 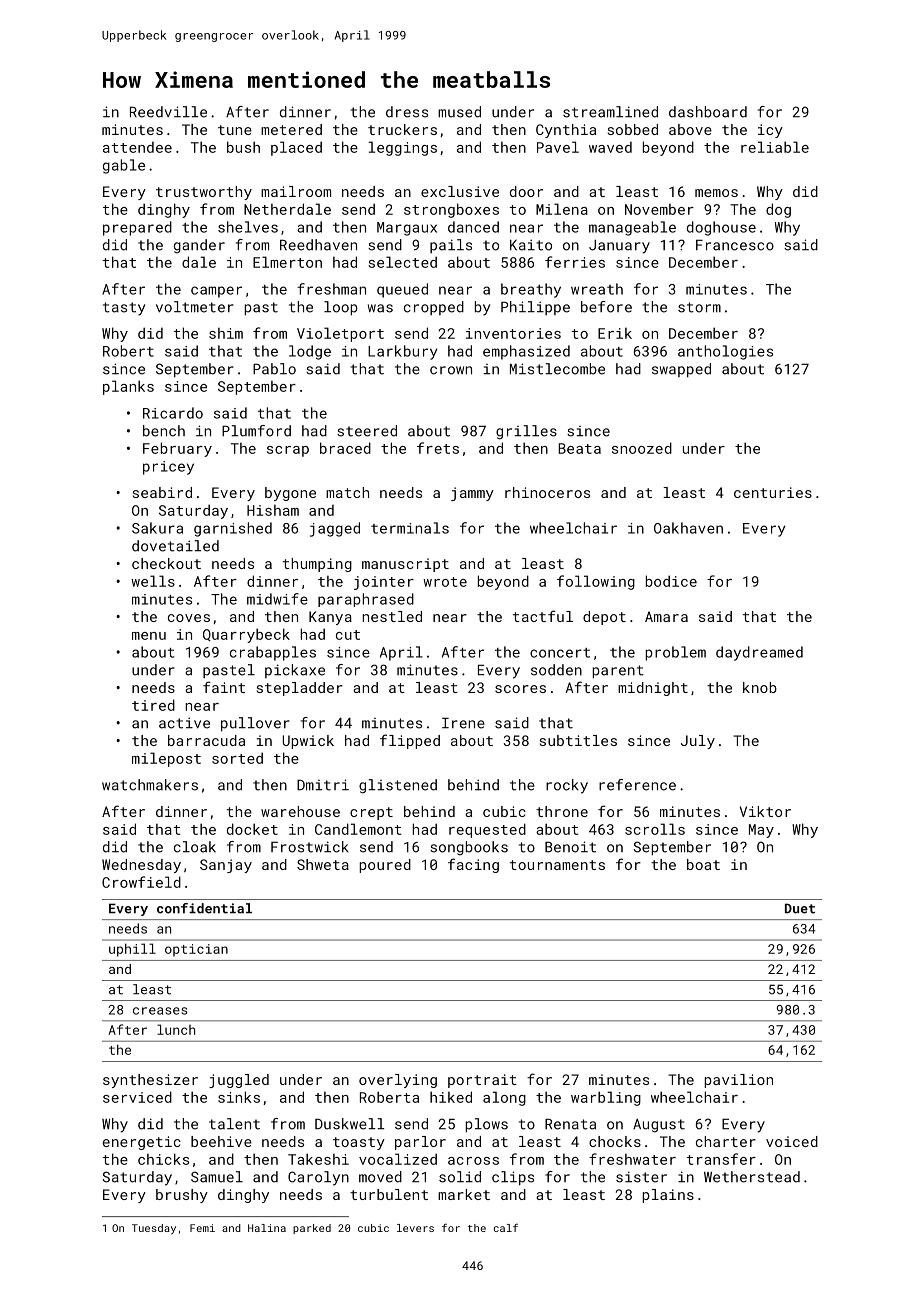 I want to click on energetic, so click(x=141, y=1143).
